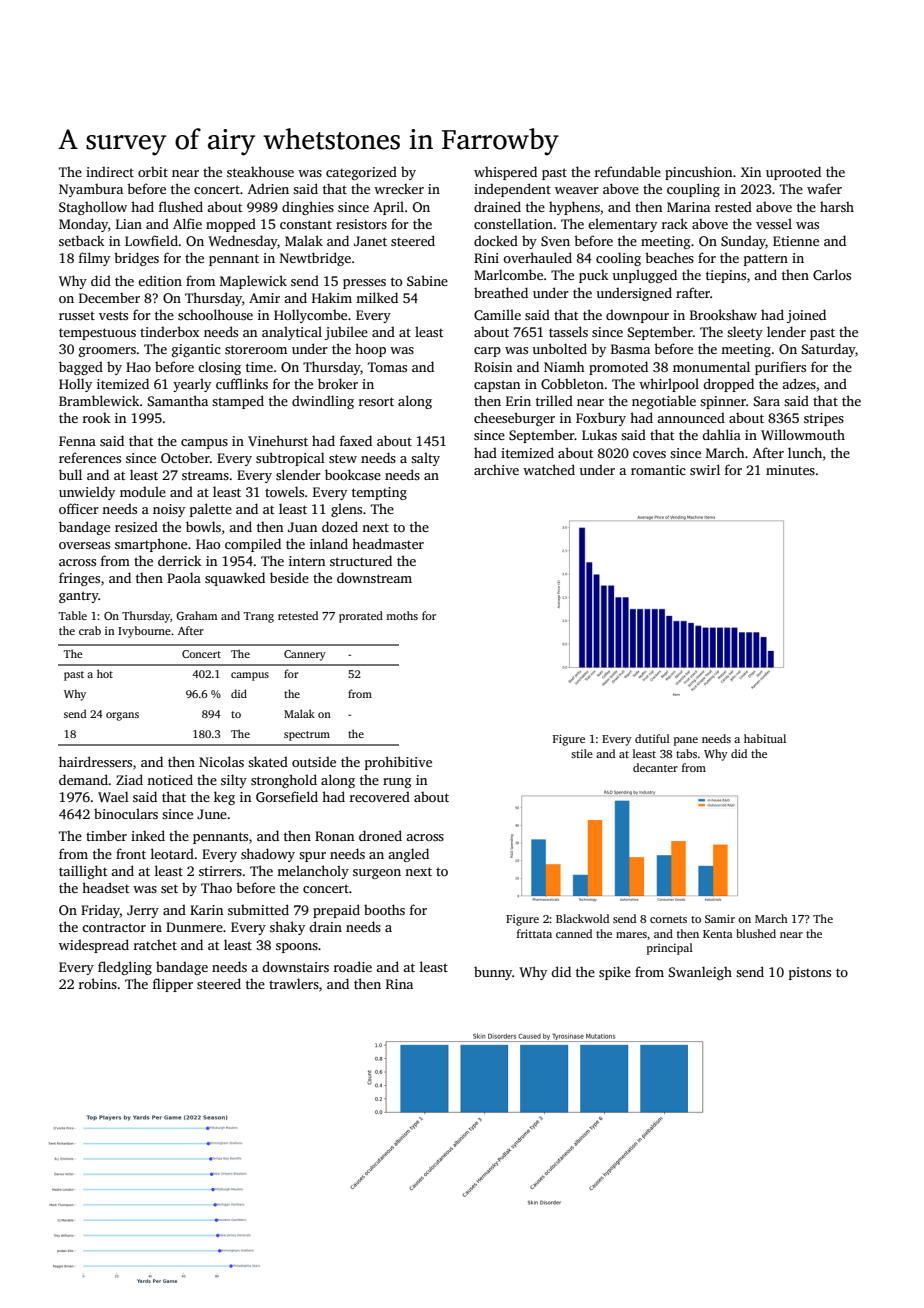 The height and width of the page is (1308, 924). What do you see at coordinates (766, 260) in the page?
I see `pattern` at bounding box center [766, 260].
